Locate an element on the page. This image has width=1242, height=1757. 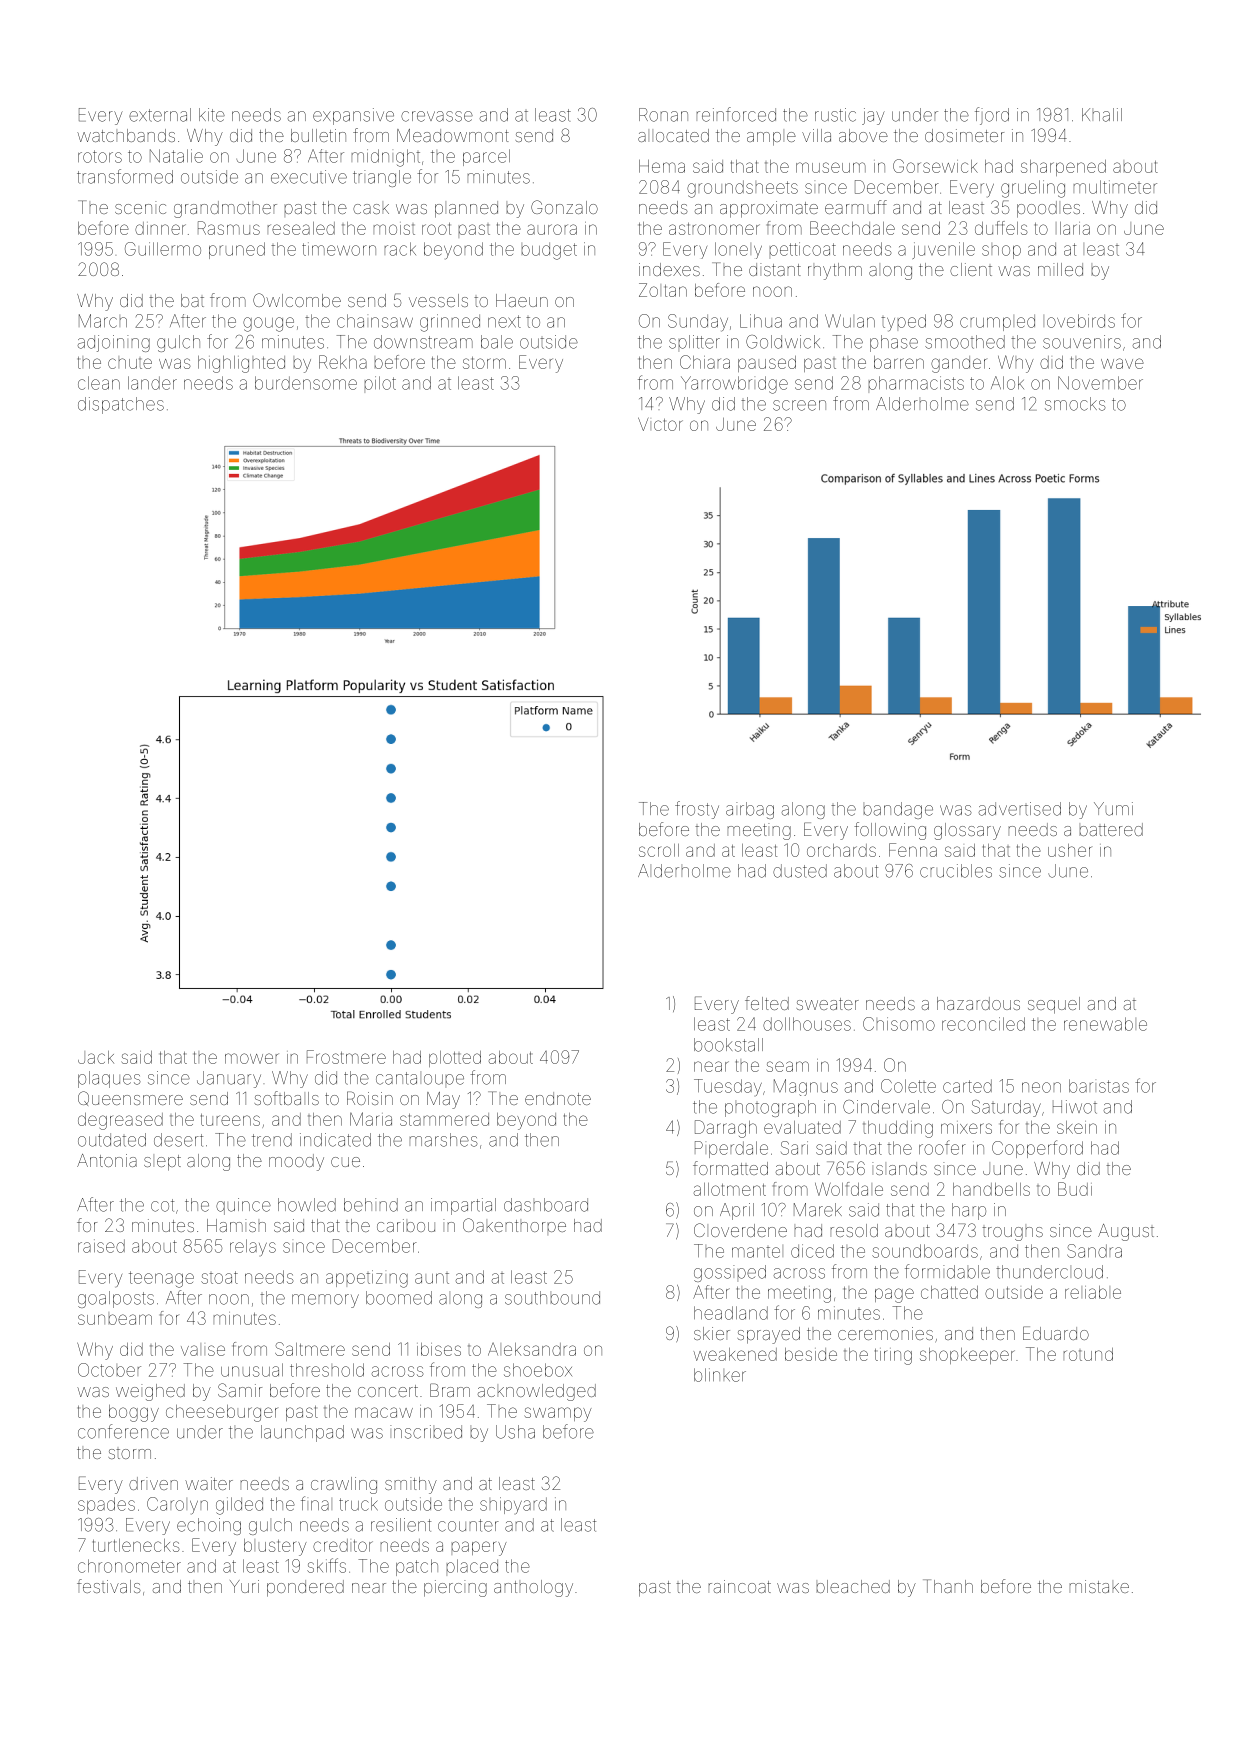
pondered is located at coordinates (305, 1588).
